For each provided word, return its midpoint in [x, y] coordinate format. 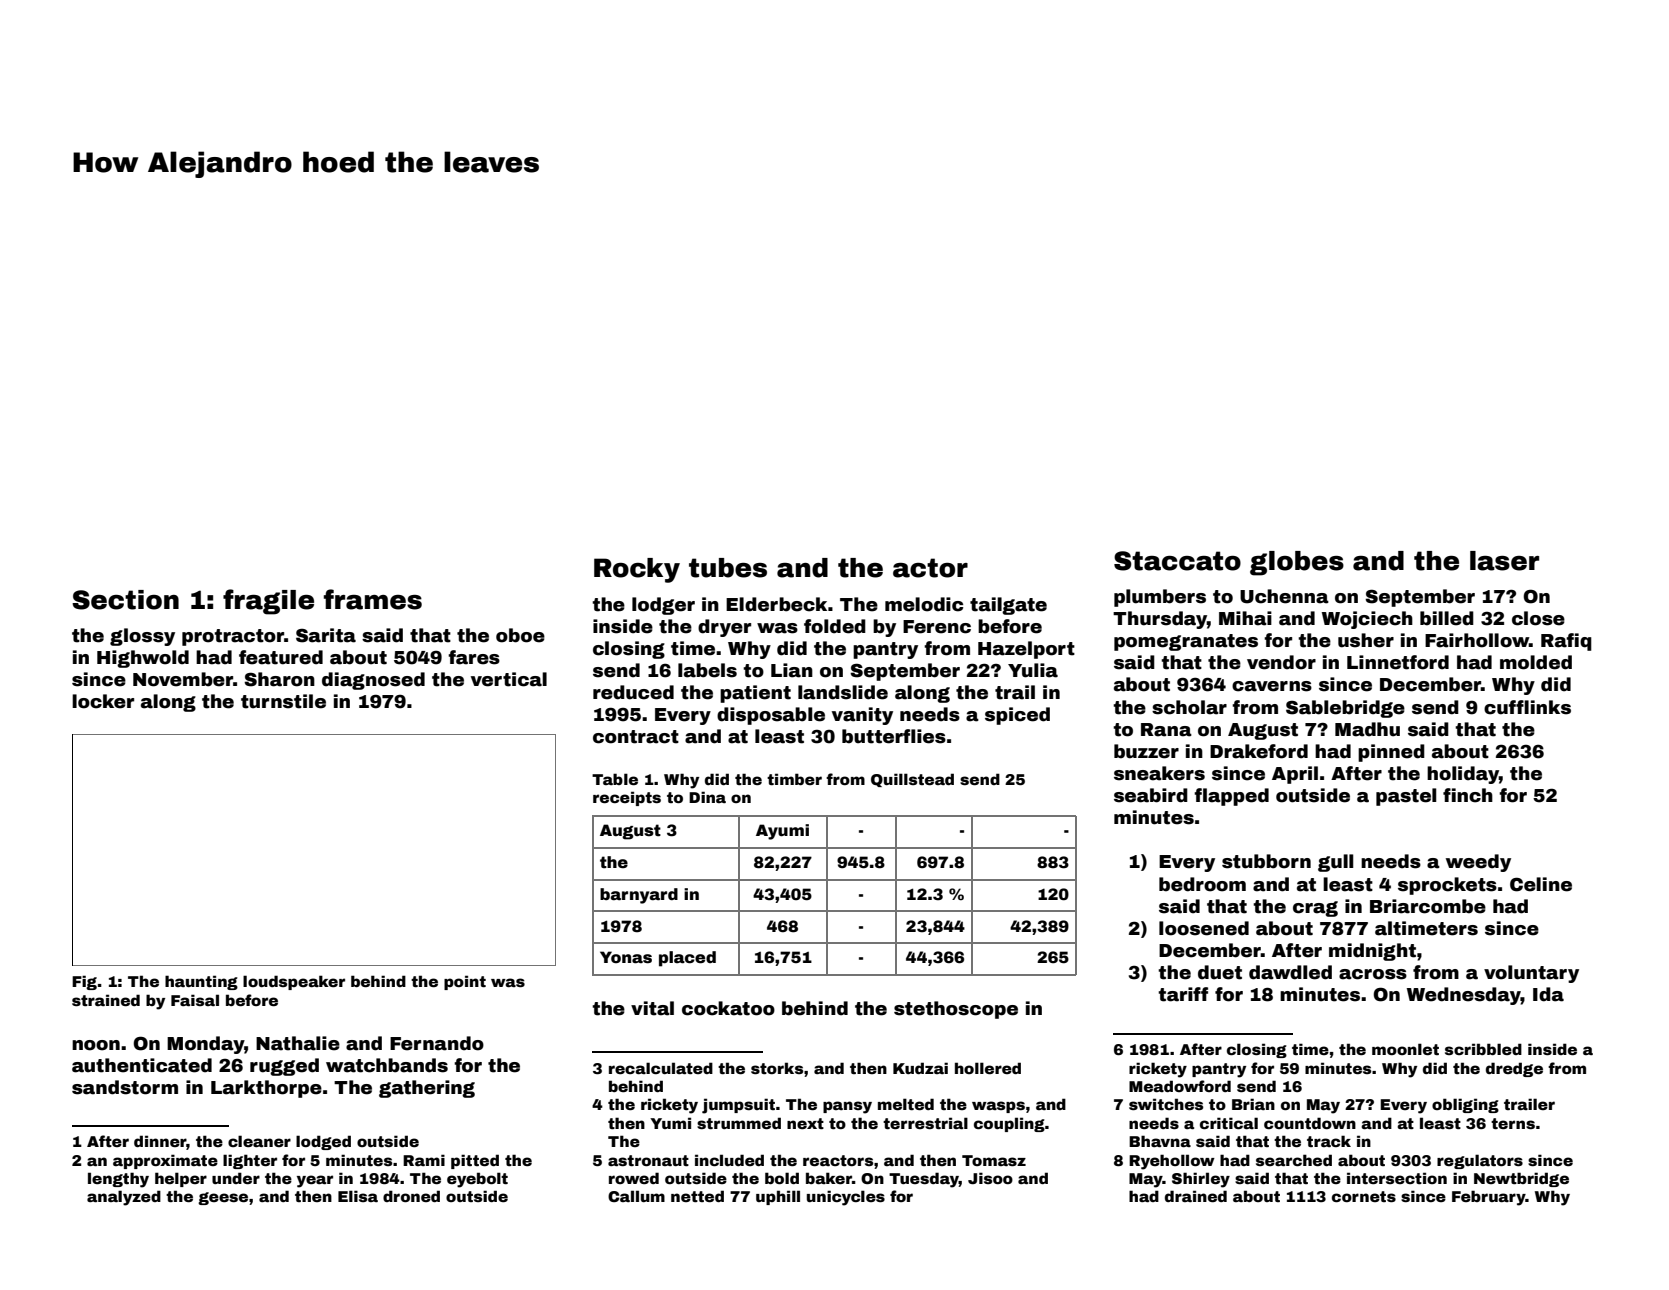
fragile [268, 602]
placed [687, 959]
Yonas [626, 957]
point [465, 982]
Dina [707, 797]
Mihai [1245, 618]
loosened [1204, 928]
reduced [633, 692]
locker [103, 701]
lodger [663, 606]
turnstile [283, 701]
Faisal [195, 1000]
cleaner [259, 1141]
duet [1220, 972]
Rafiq [1566, 642]
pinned [1391, 753]
